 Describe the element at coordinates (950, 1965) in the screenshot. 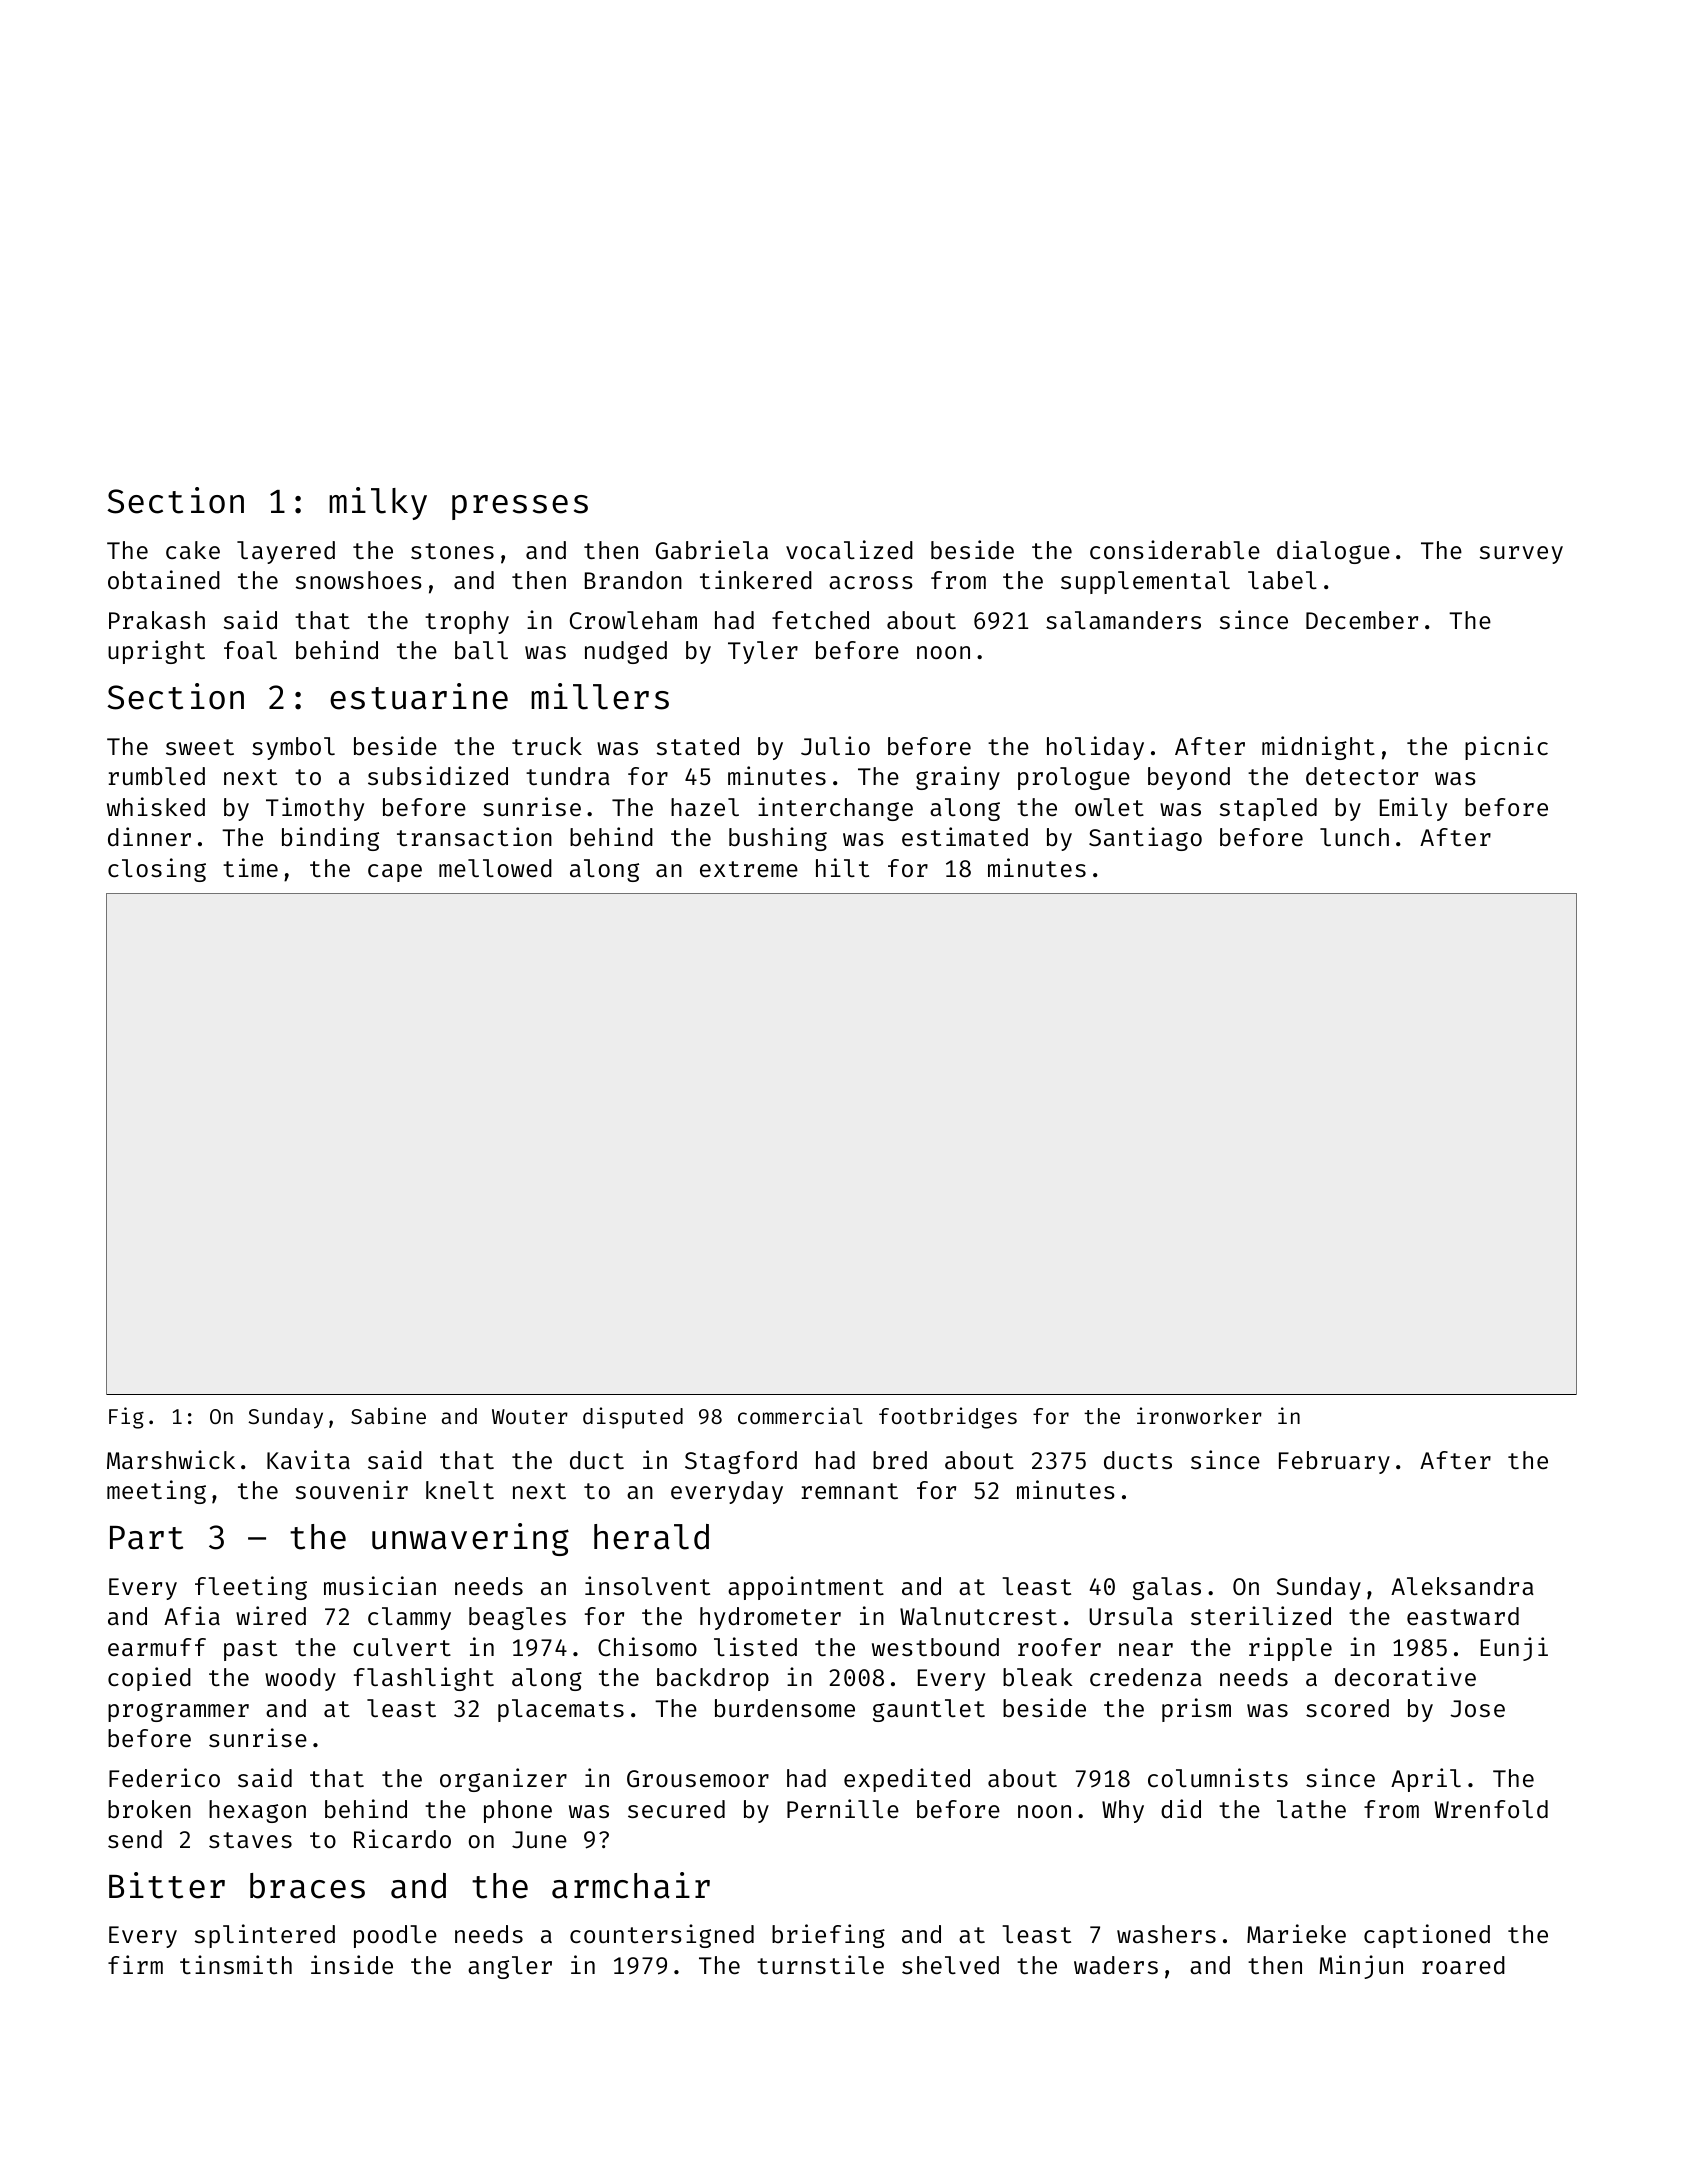

I see `shelved` at that location.
